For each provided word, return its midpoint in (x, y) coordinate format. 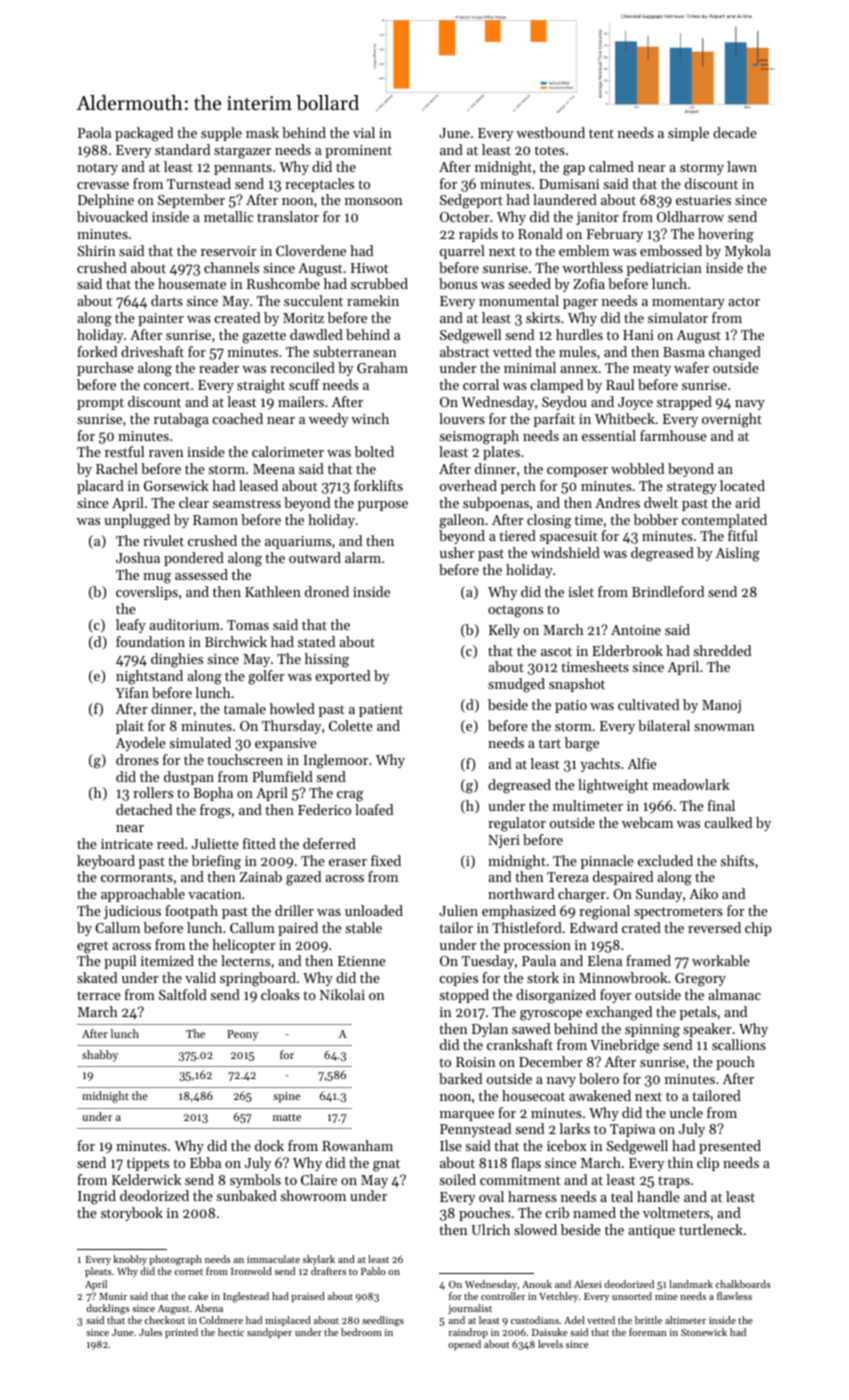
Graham (382, 367)
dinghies (177, 660)
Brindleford (668, 591)
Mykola (748, 252)
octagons (515, 611)
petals (698, 1013)
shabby (100, 1056)
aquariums (298, 542)
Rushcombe (283, 283)
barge (582, 744)
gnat (386, 1165)
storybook (132, 1214)
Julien (458, 910)
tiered (517, 535)
